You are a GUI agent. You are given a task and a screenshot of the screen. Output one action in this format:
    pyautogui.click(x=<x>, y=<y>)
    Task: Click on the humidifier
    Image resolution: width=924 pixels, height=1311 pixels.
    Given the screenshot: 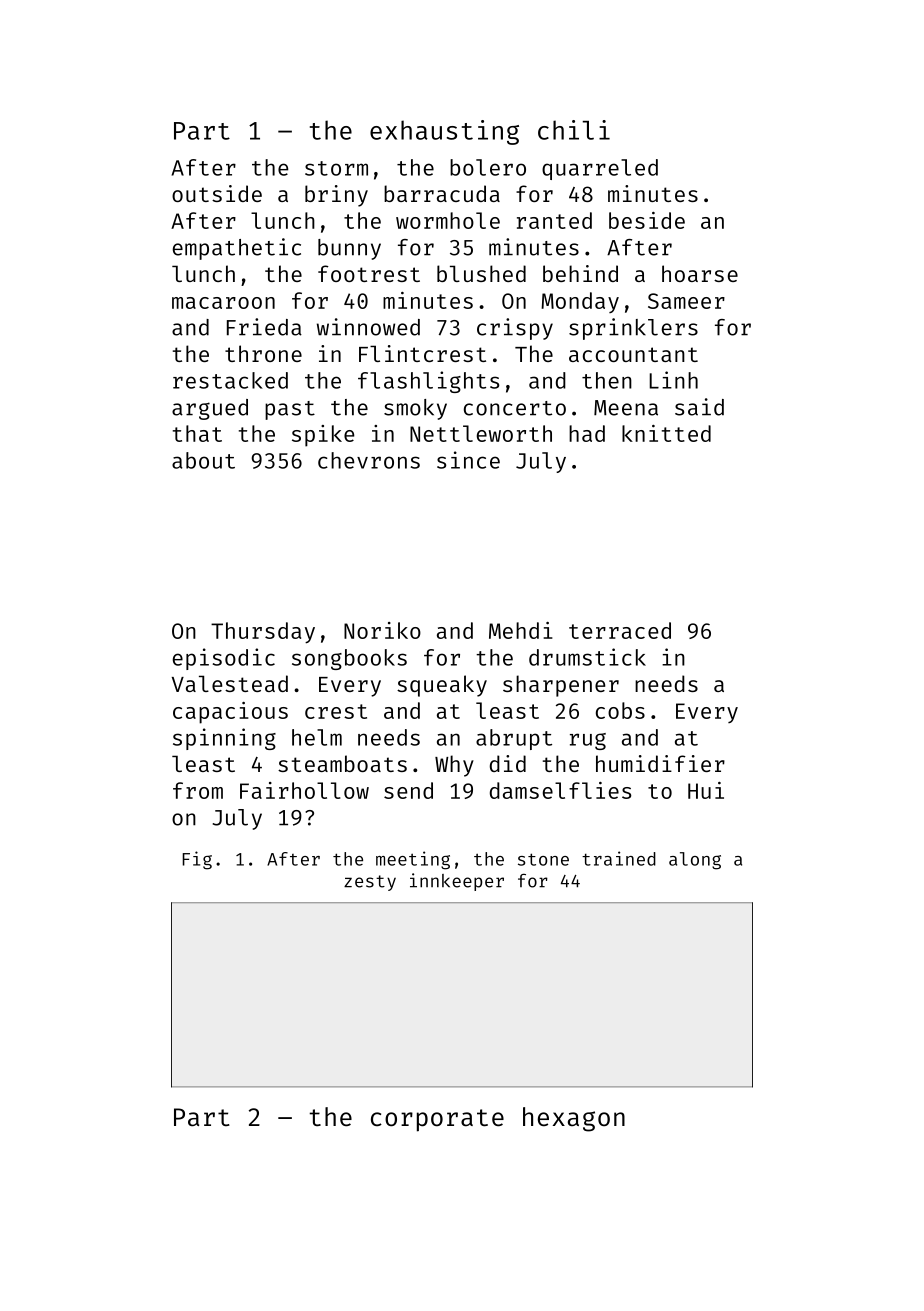 What is the action you would take?
    pyautogui.click(x=660, y=763)
